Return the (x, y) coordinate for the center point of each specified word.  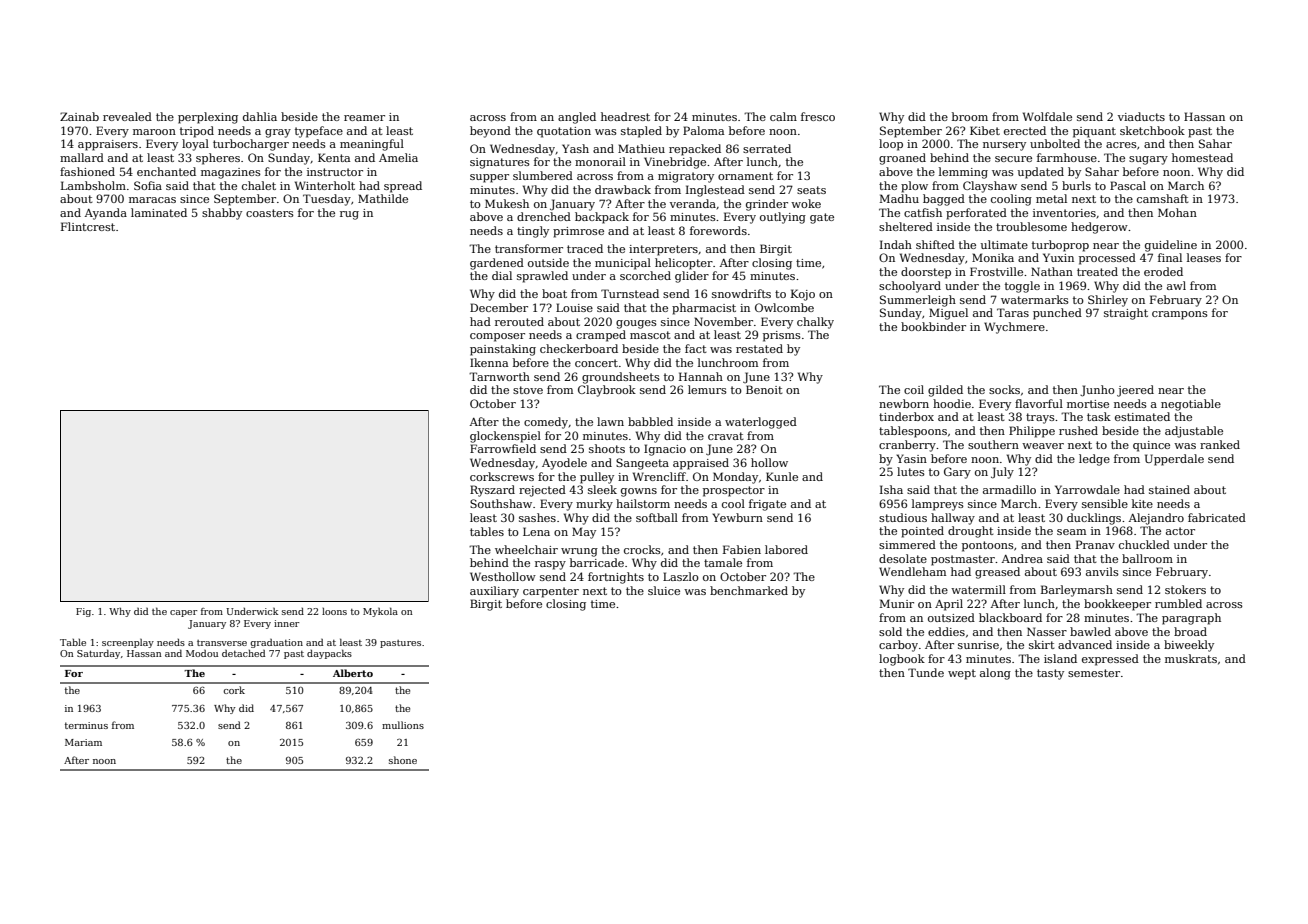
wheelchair (526, 549)
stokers (1185, 589)
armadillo (1009, 489)
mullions (403, 725)
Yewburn (737, 517)
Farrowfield (503, 448)
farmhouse (1067, 157)
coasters (270, 213)
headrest (625, 116)
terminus (86, 725)
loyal (195, 145)
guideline (1171, 246)
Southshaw (501, 503)
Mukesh (507, 203)
